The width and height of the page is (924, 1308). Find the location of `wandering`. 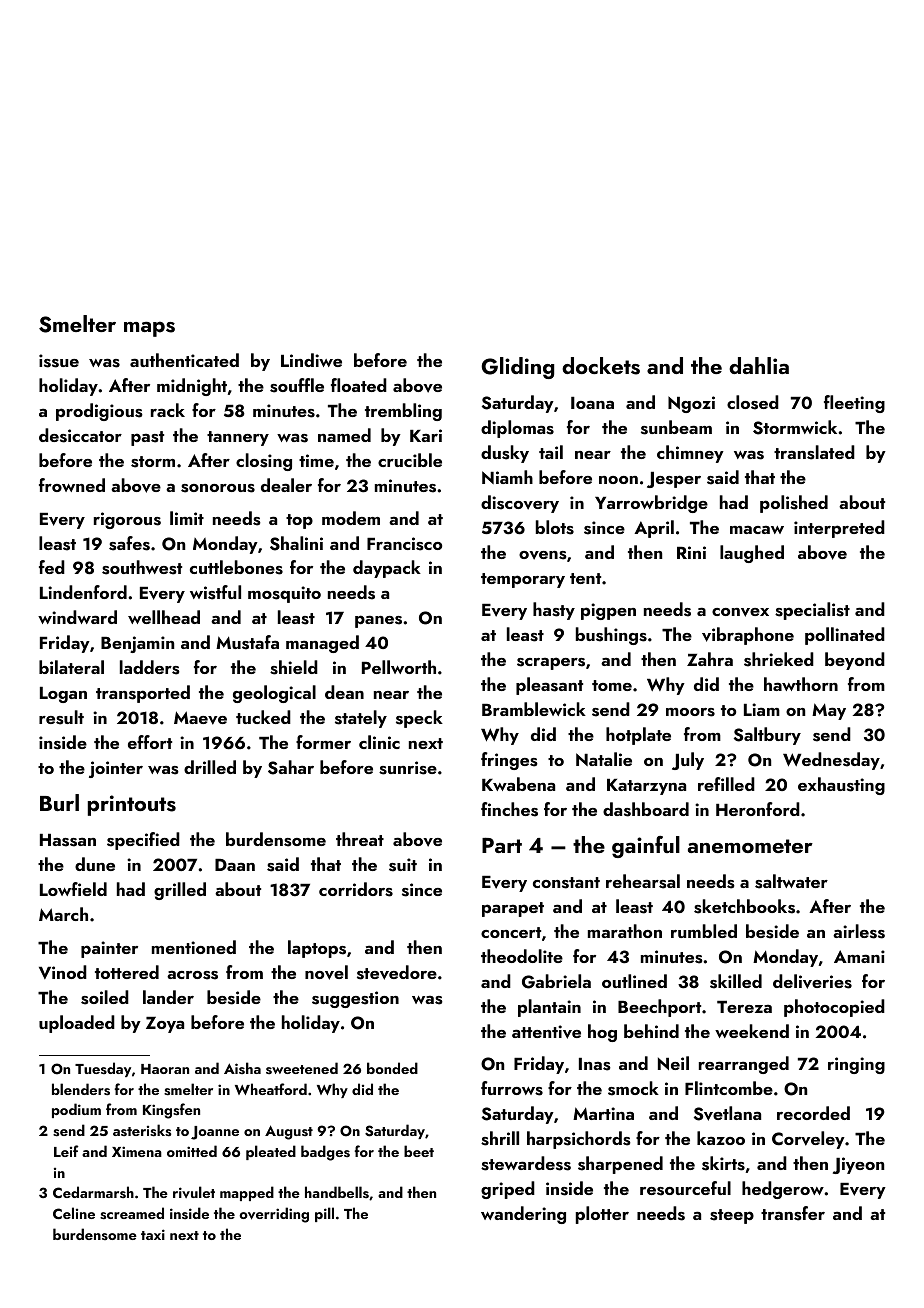

wandering is located at coordinates (523, 1215).
